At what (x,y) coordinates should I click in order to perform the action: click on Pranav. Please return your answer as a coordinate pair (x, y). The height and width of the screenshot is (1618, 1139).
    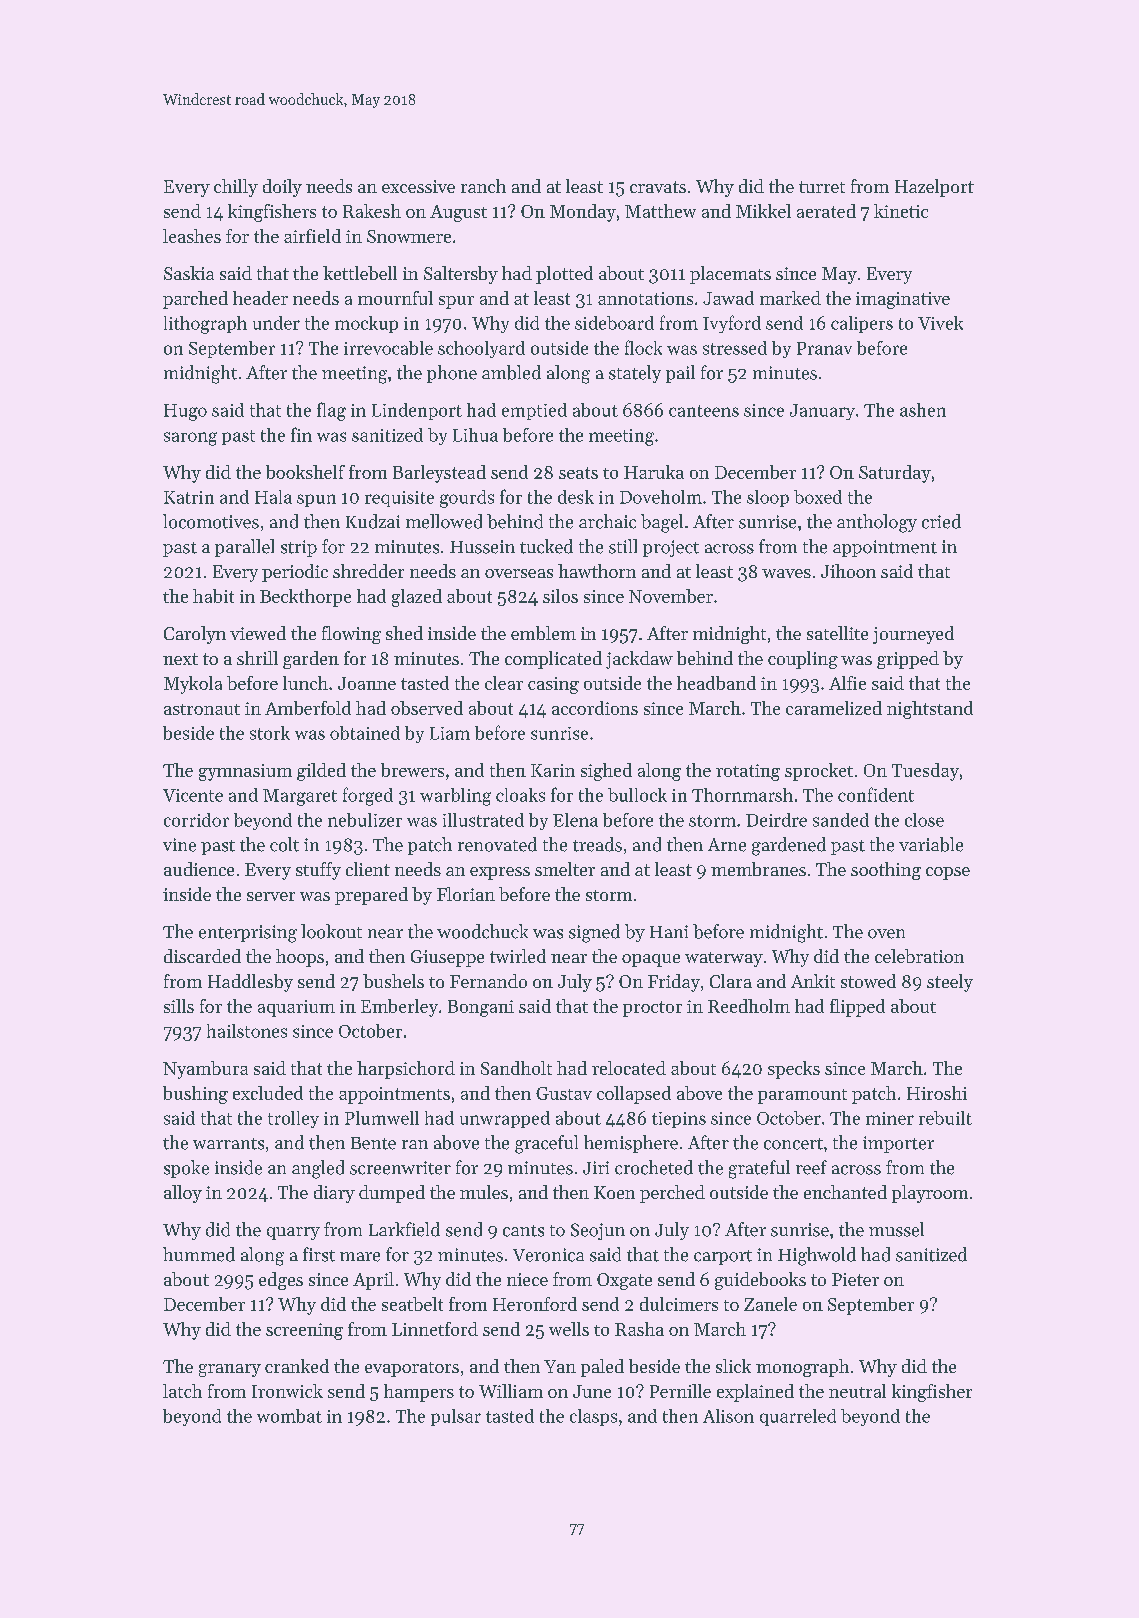
    Looking at the image, I should click on (824, 348).
